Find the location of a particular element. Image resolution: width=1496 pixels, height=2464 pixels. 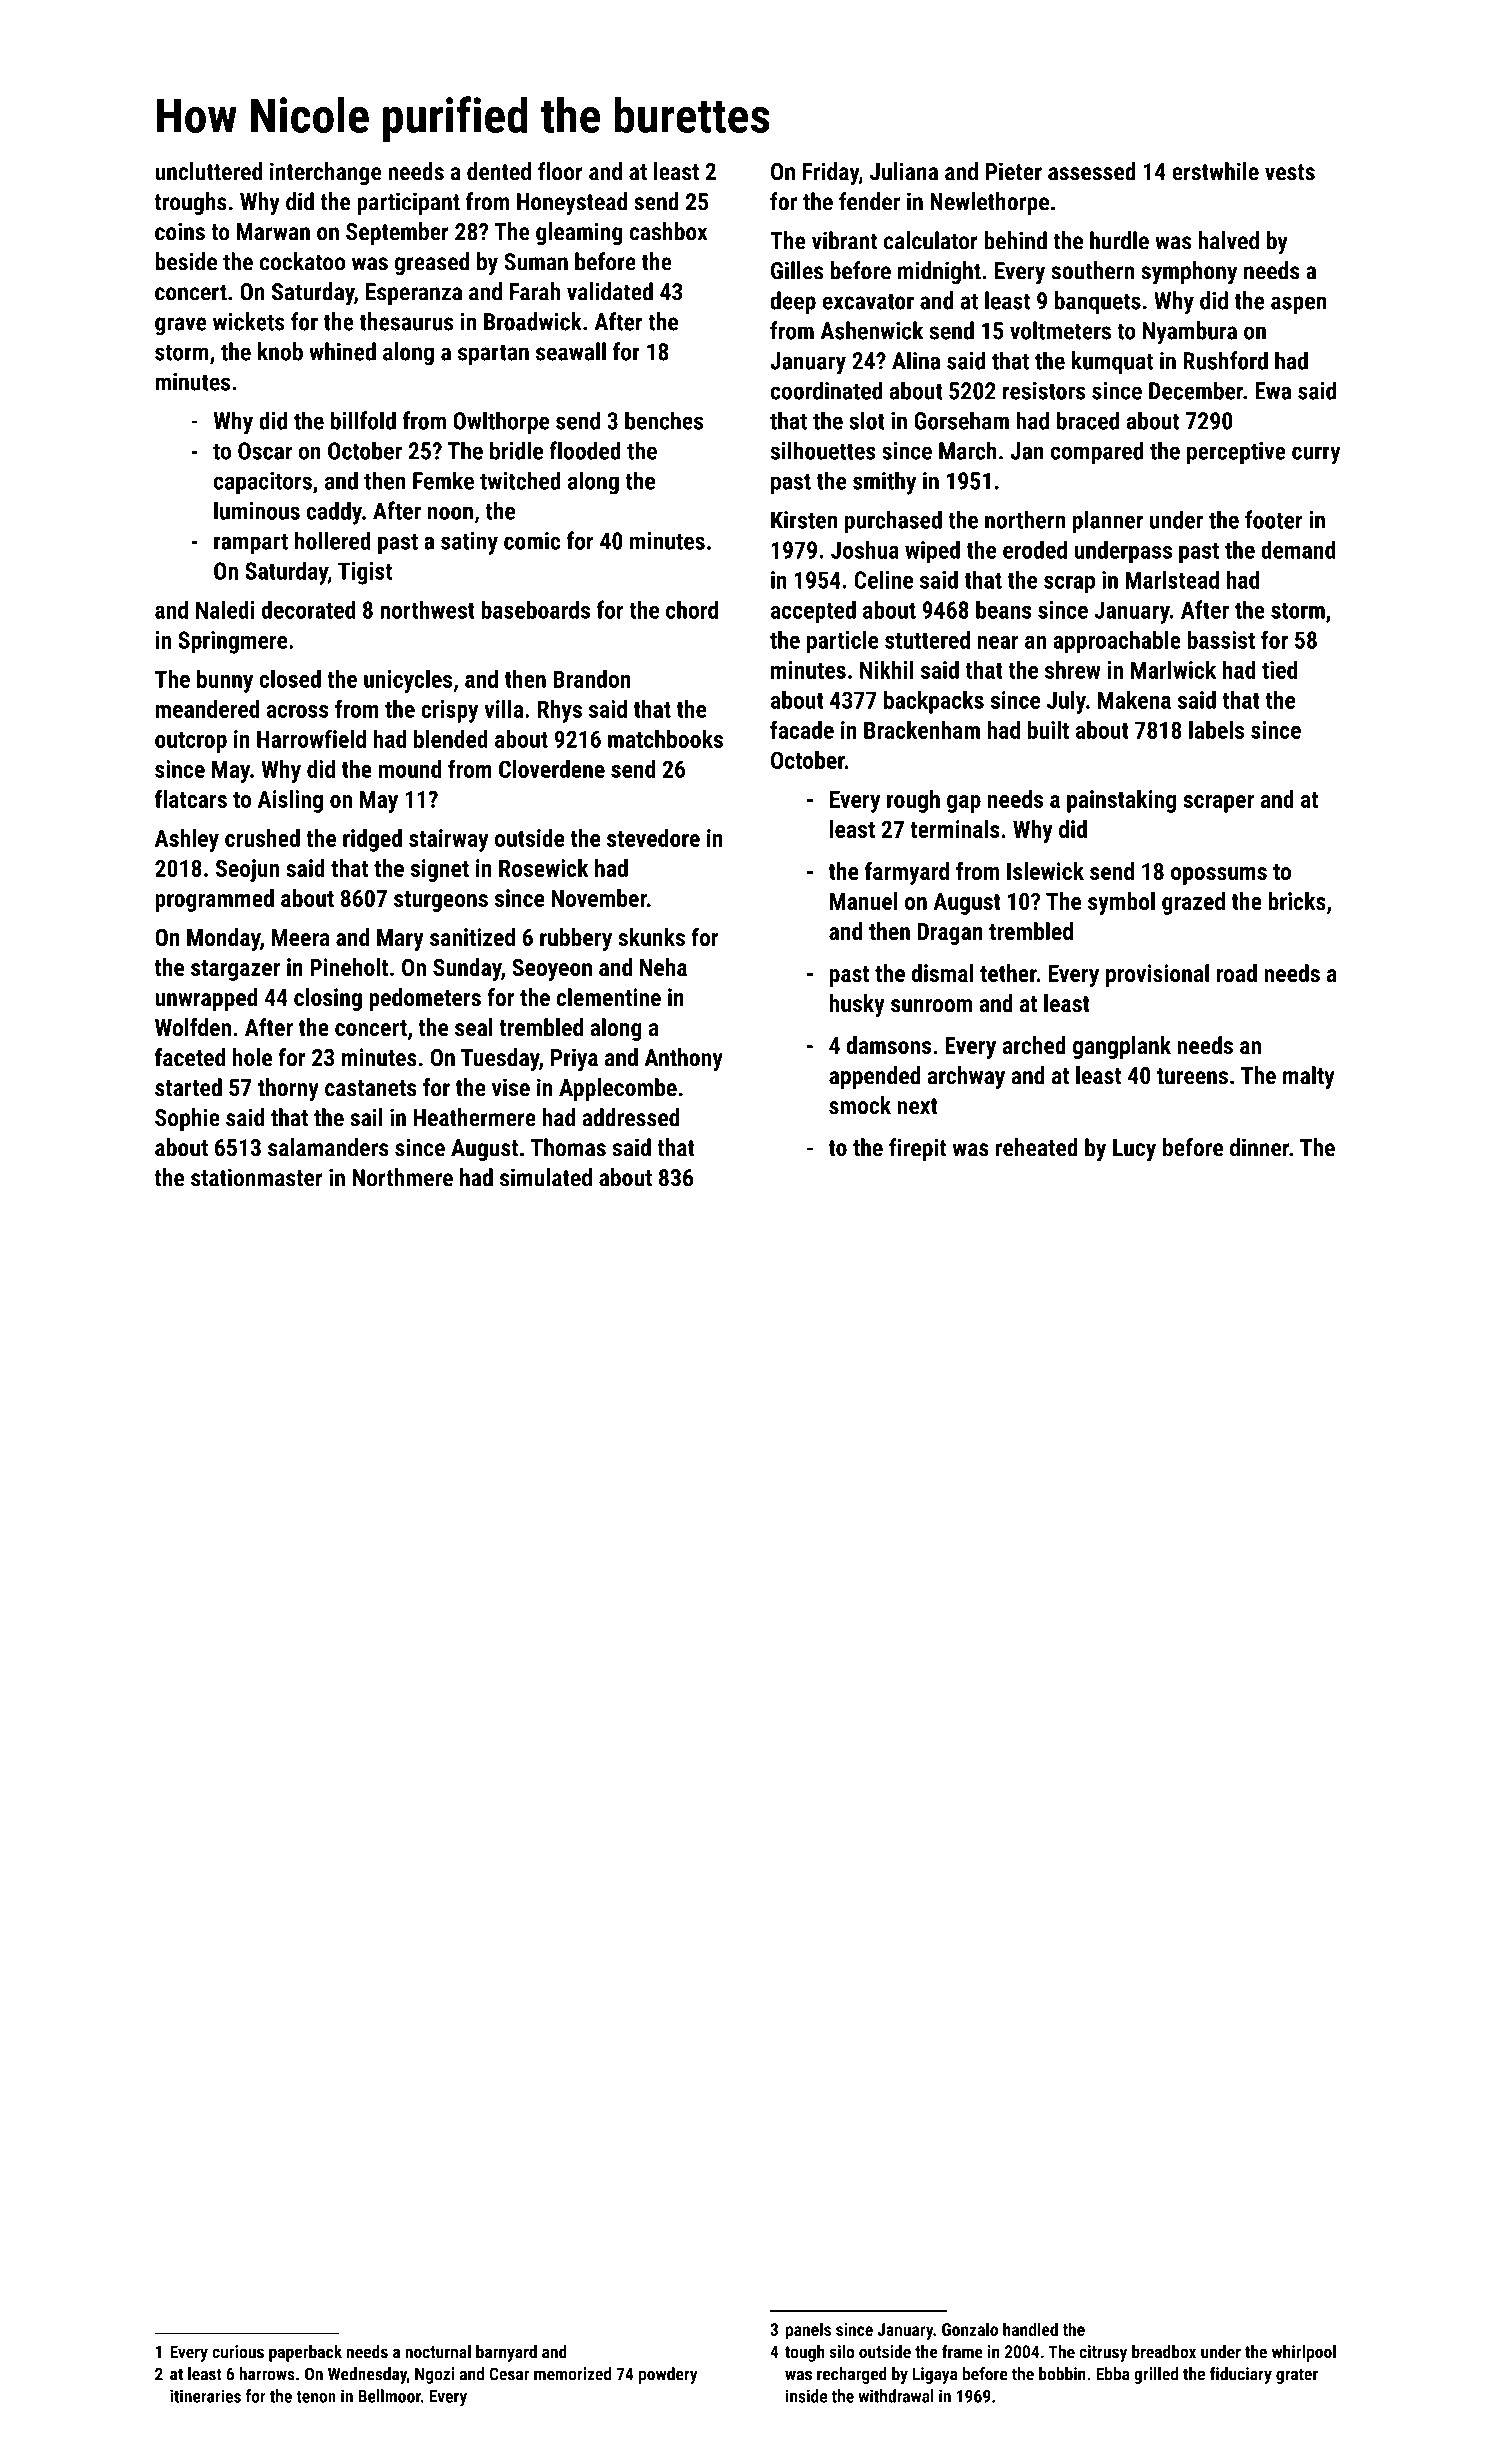

Lucy is located at coordinates (1134, 1150).
